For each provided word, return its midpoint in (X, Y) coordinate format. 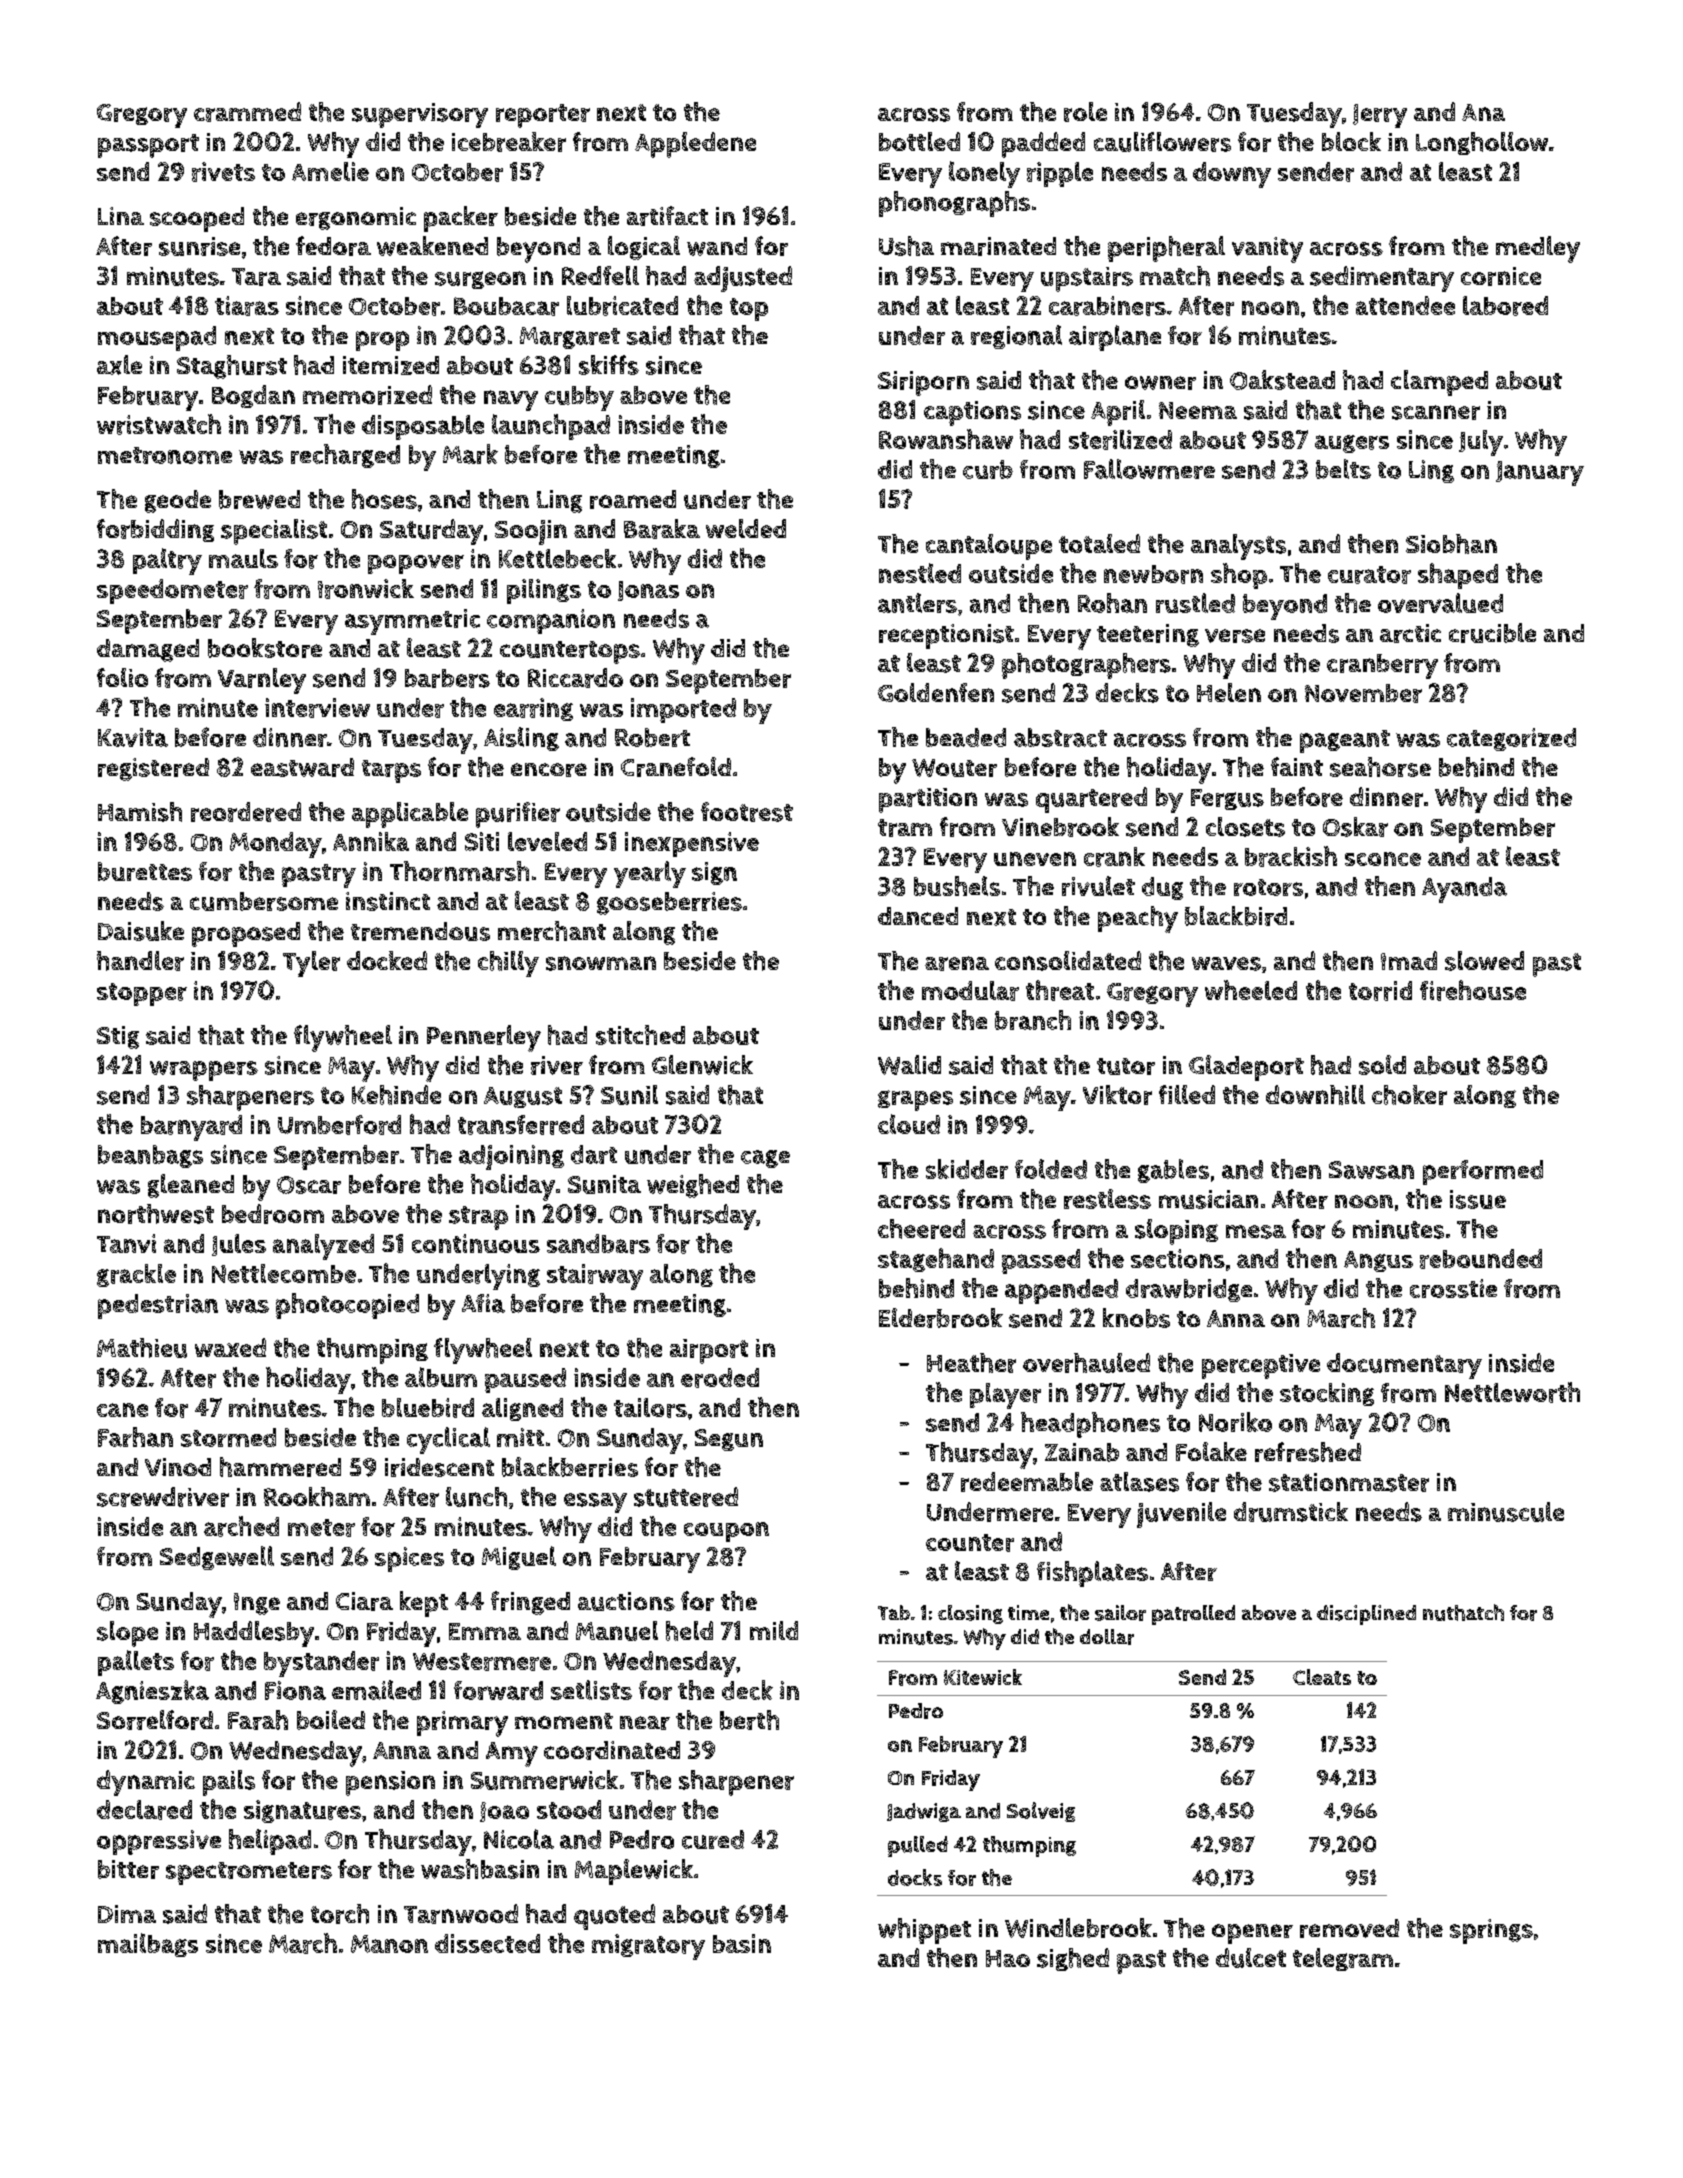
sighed (1073, 1959)
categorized (1511, 739)
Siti (482, 841)
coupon (726, 1532)
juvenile (1181, 1515)
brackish (1291, 856)
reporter (543, 116)
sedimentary (1382, 279)
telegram (1343, 1959)
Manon (389, 1944)
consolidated (1068, 961)
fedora (333, 246)
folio (122, 677)
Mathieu (142, 1348)
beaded (966, 737)
